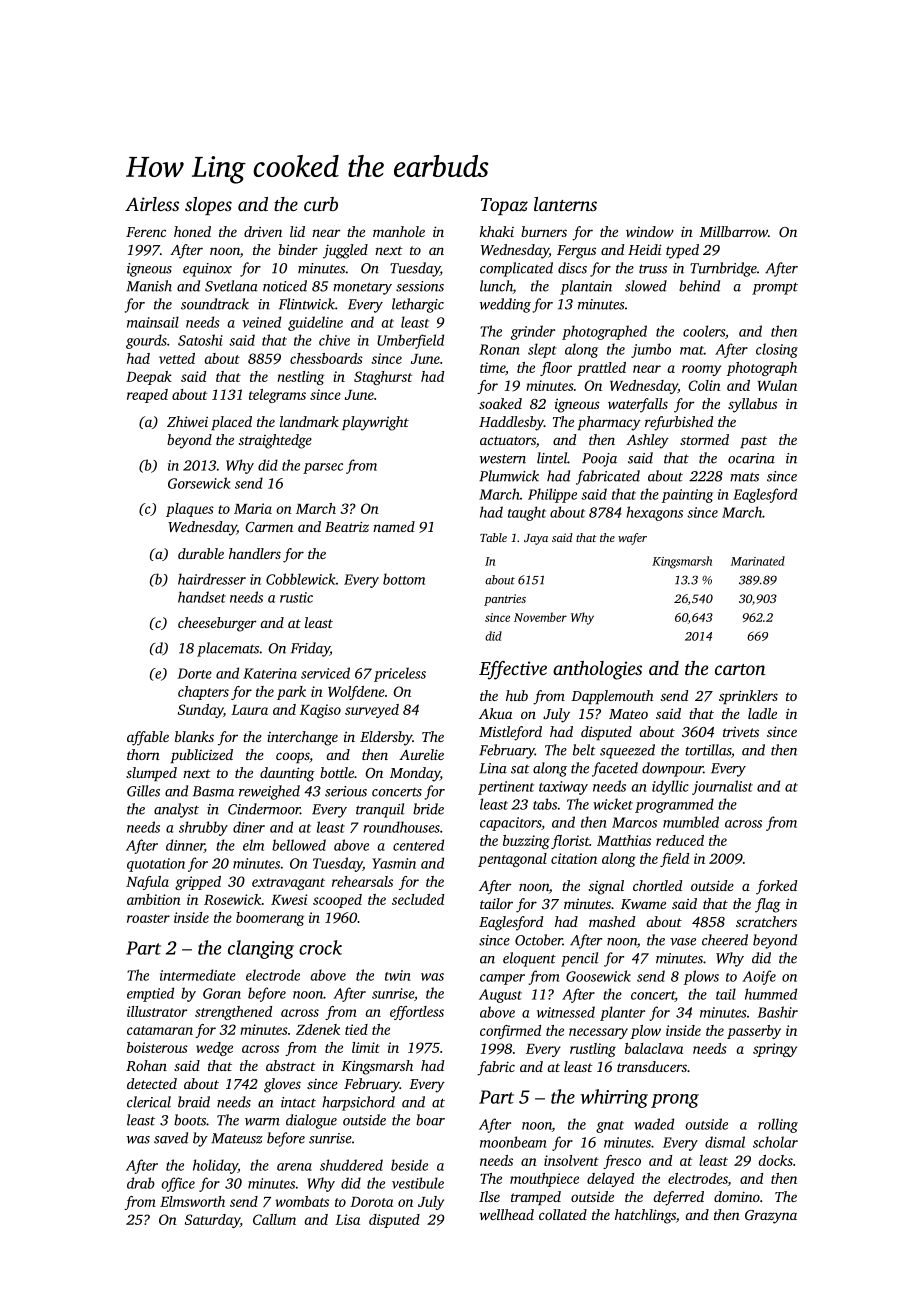 This document has width=924, height=1314. What do you see at coordinates (321, 204) in the document?
I see `curb` at bounding box center [321, 204].
